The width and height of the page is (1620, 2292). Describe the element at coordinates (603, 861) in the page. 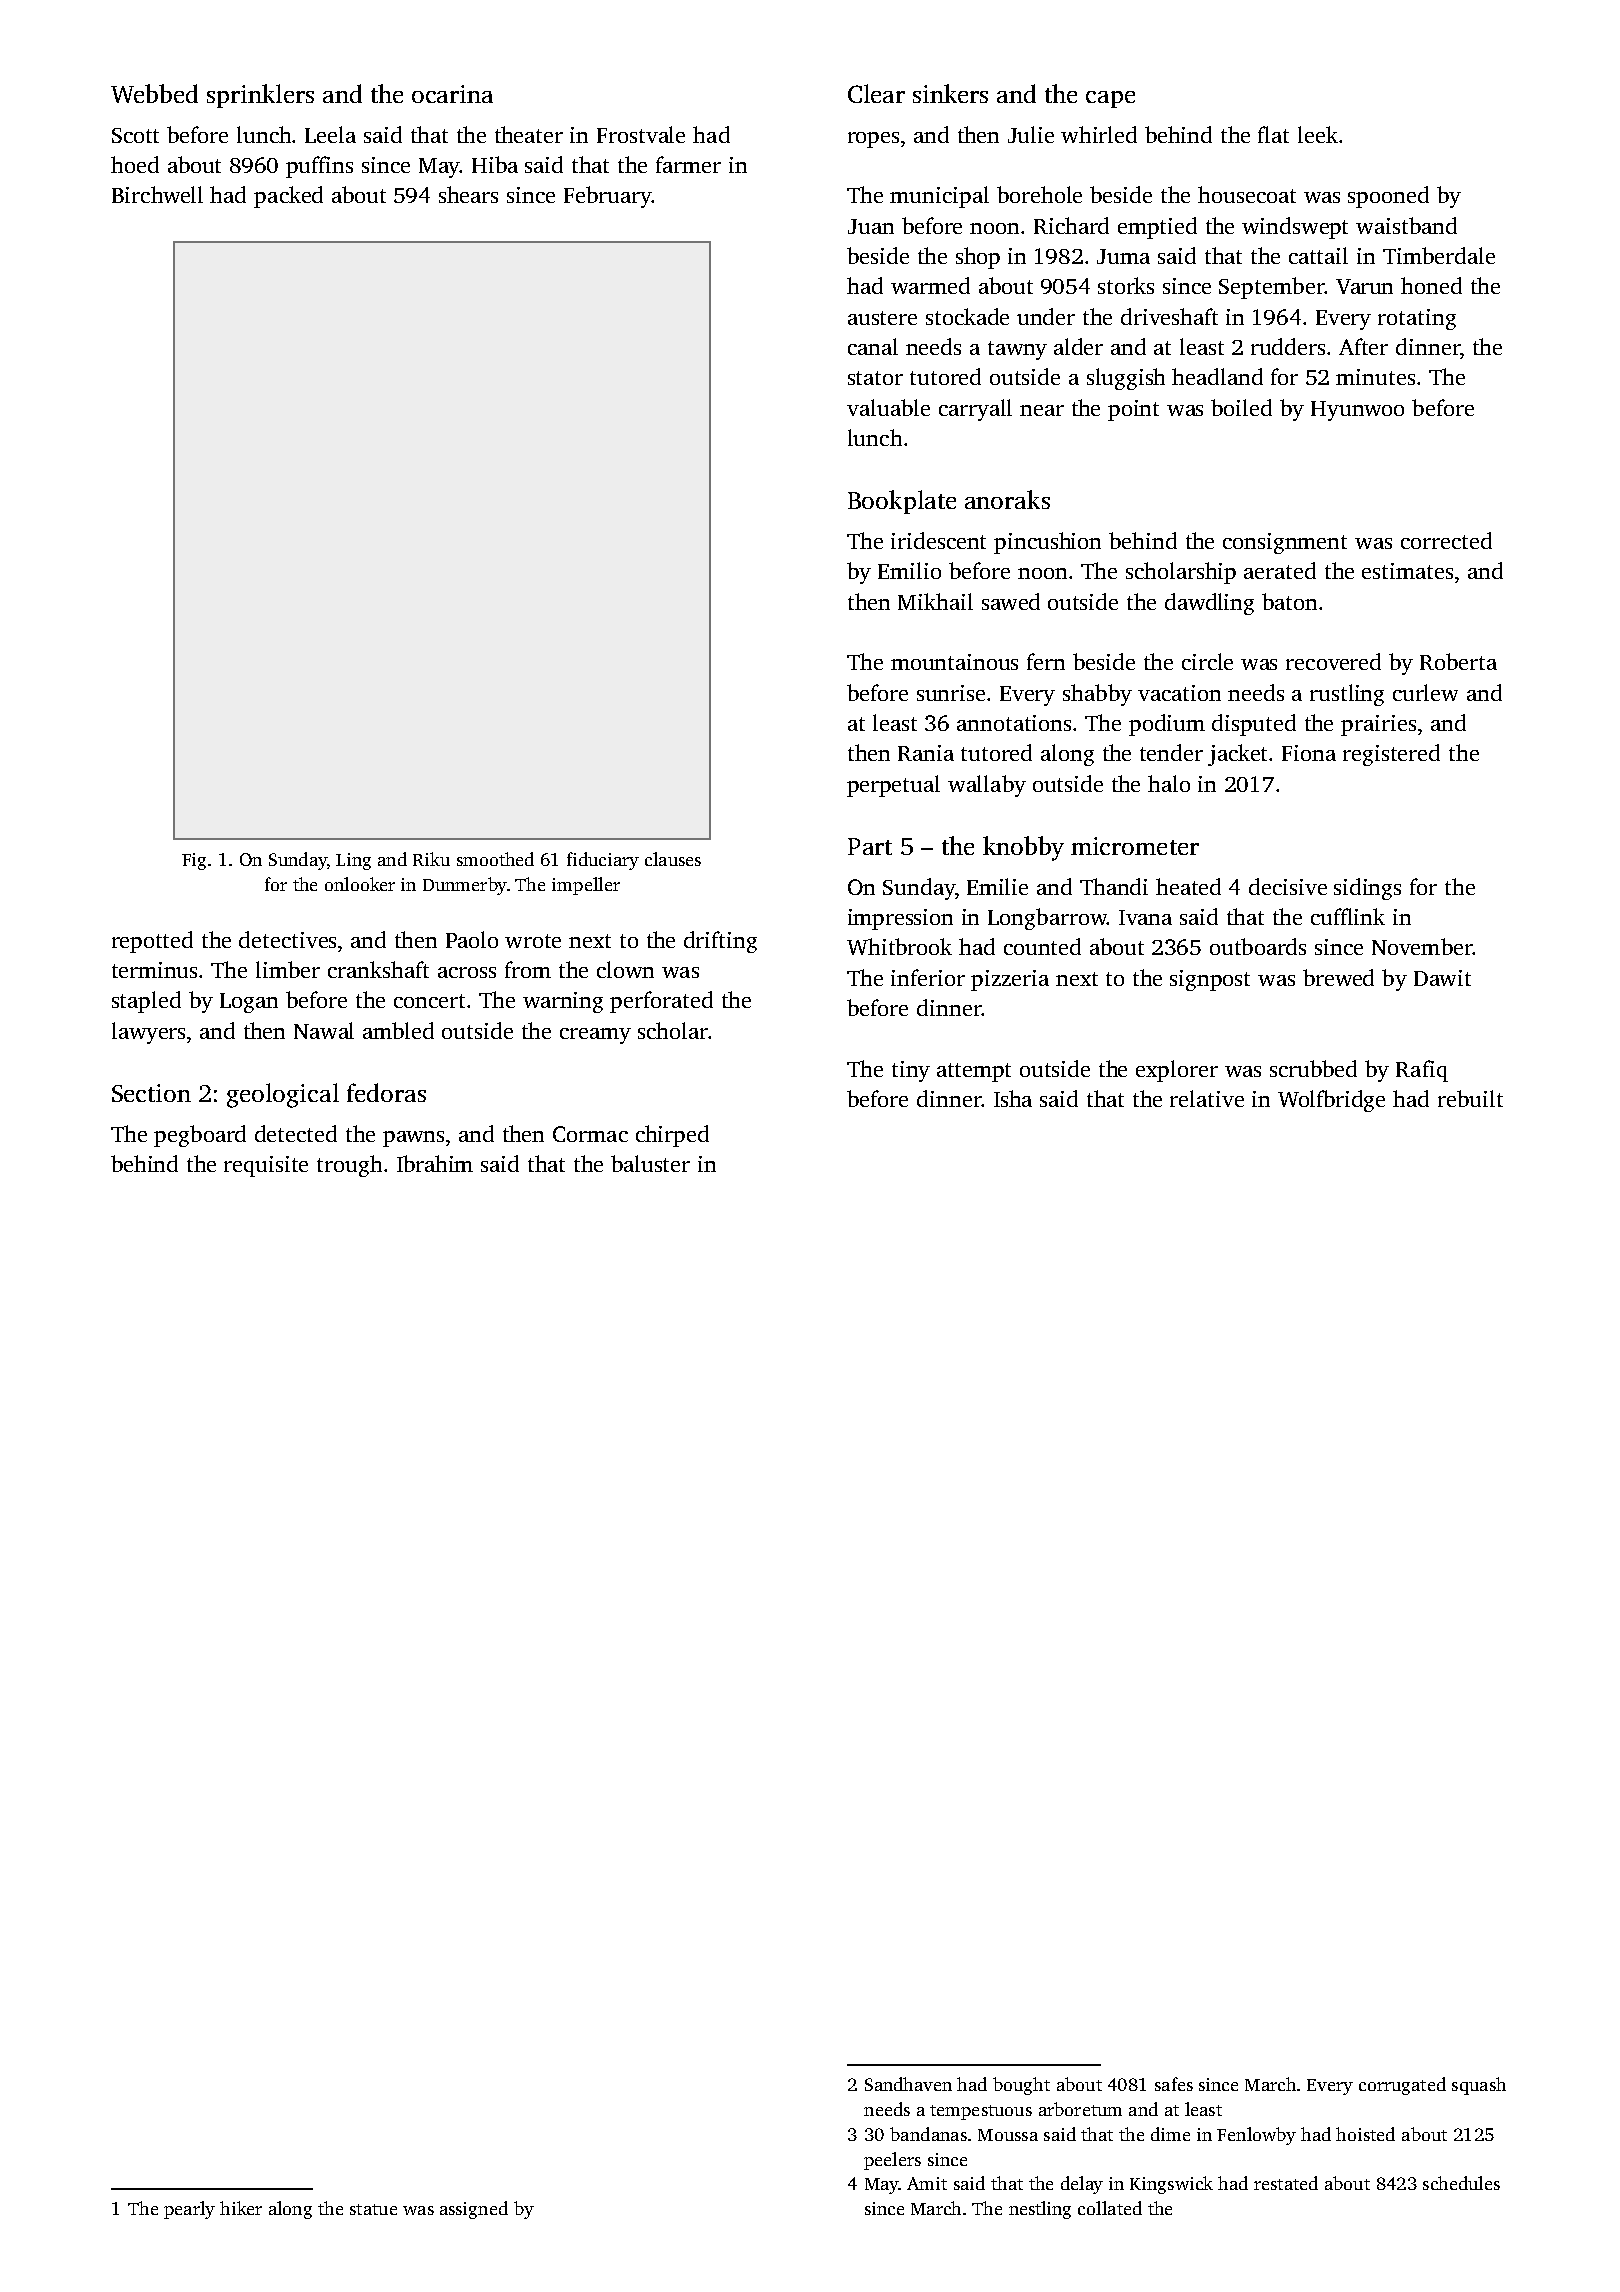

I see `fiduciary` at that location.
